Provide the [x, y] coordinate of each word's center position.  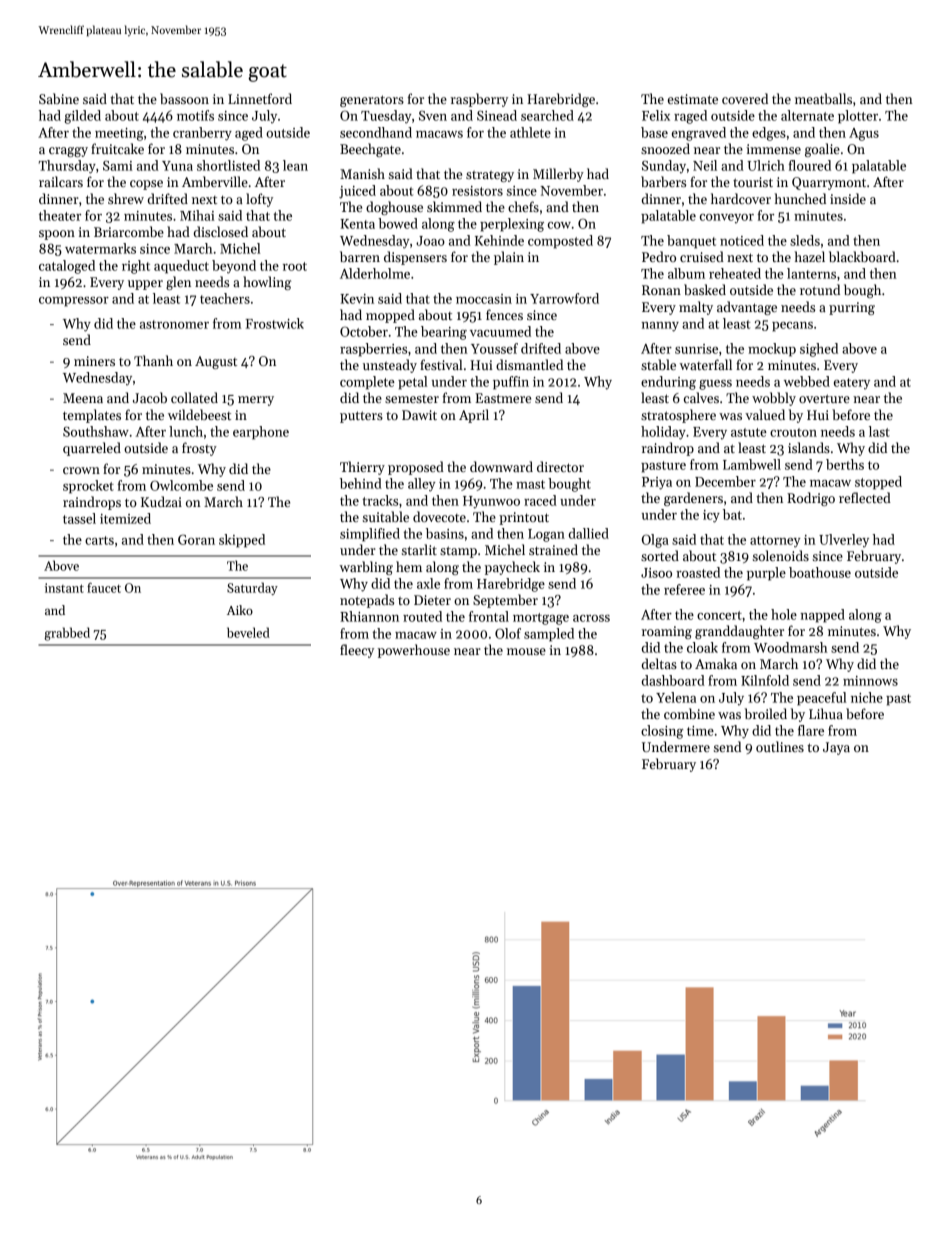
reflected [865, 497]
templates [92, 416]
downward [501, 466]
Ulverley [844, 541]
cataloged [67, 267]
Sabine [59, 98]
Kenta [357, 224]
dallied [589, 533]
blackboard [862, 256]
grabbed [67, 634]
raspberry [479, 100]
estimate [693, 99]
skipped [242, 541]
